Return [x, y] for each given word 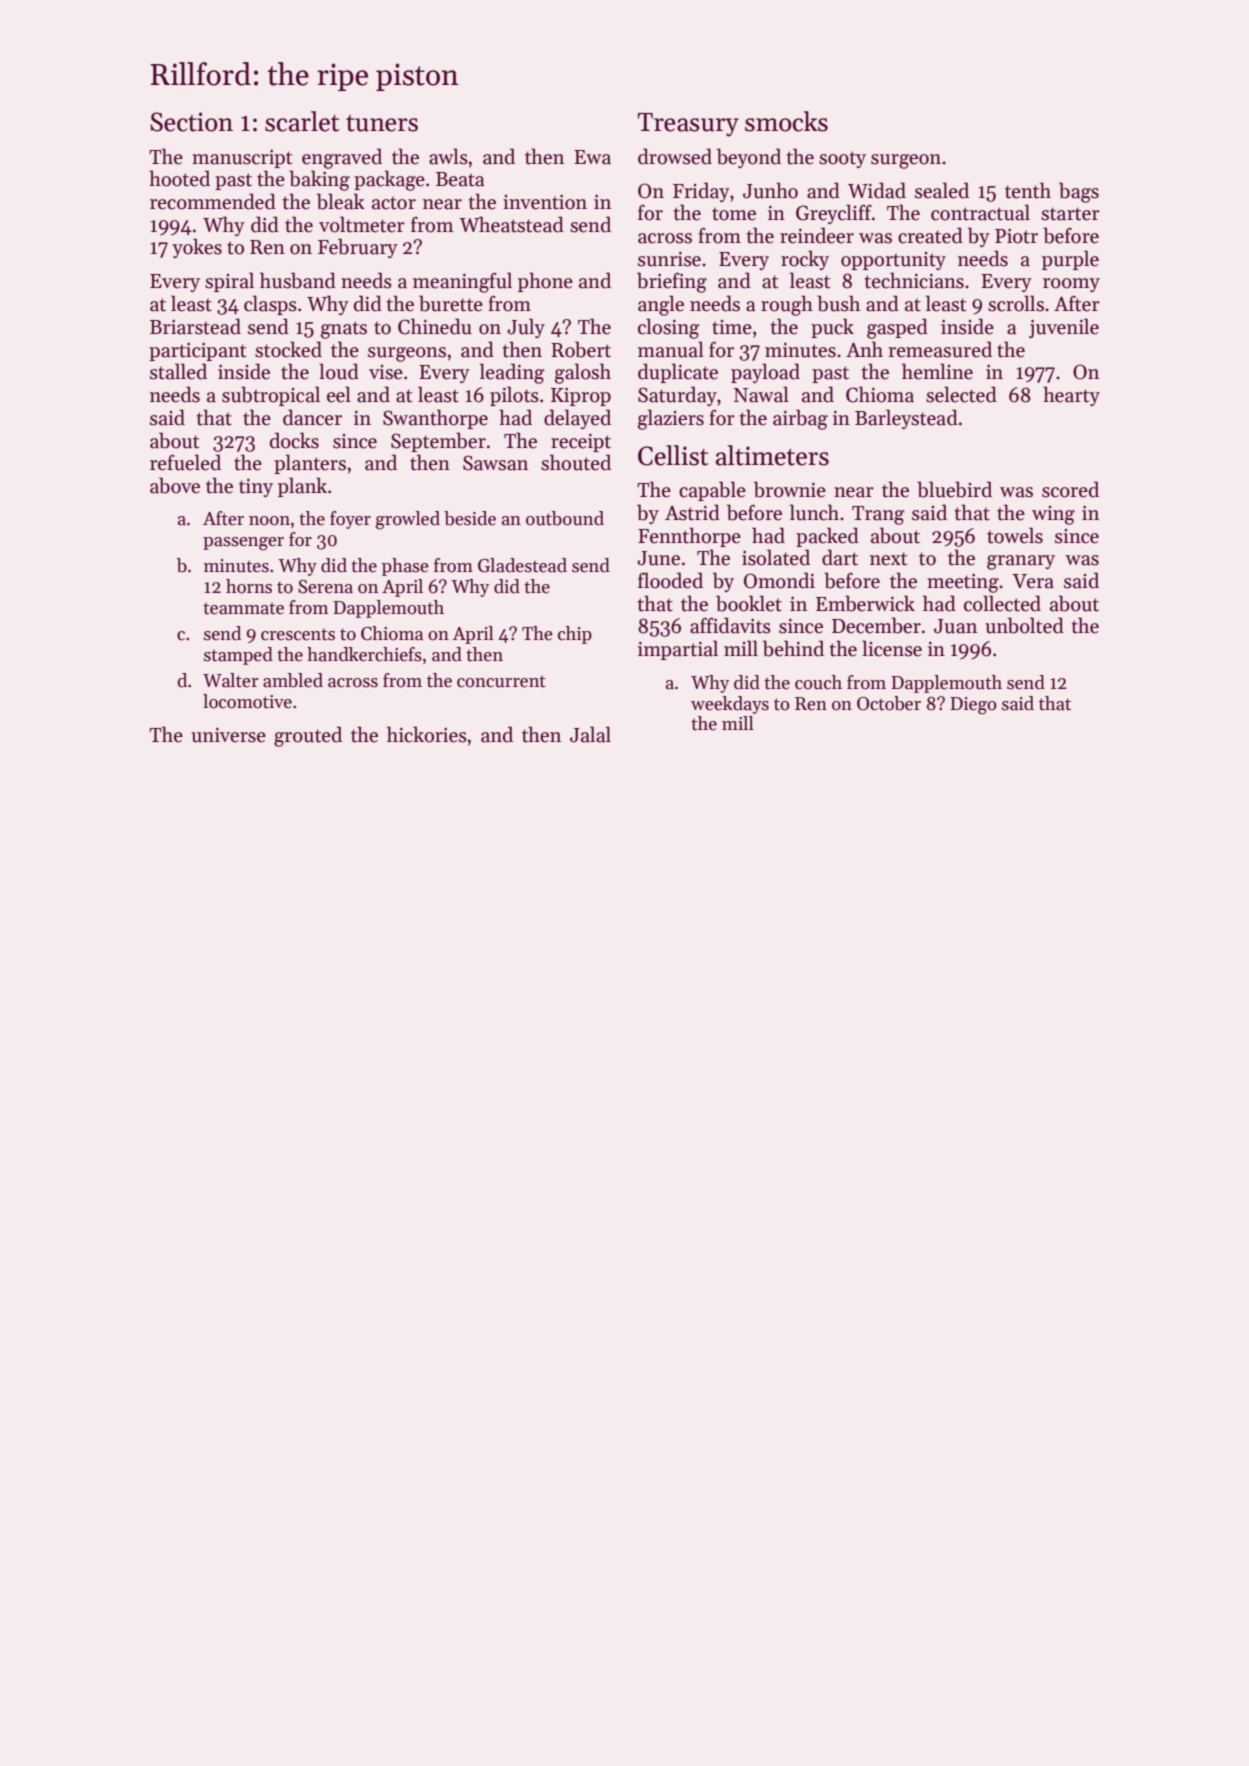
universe [228, 735]
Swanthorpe [435, 419]
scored [1070, 489]
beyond [749, 158]
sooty [842, 159]
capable [712, 491]
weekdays [730, 705]
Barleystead [906, 419]
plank [302, 487]
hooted [179, 178]
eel [339, 394]
